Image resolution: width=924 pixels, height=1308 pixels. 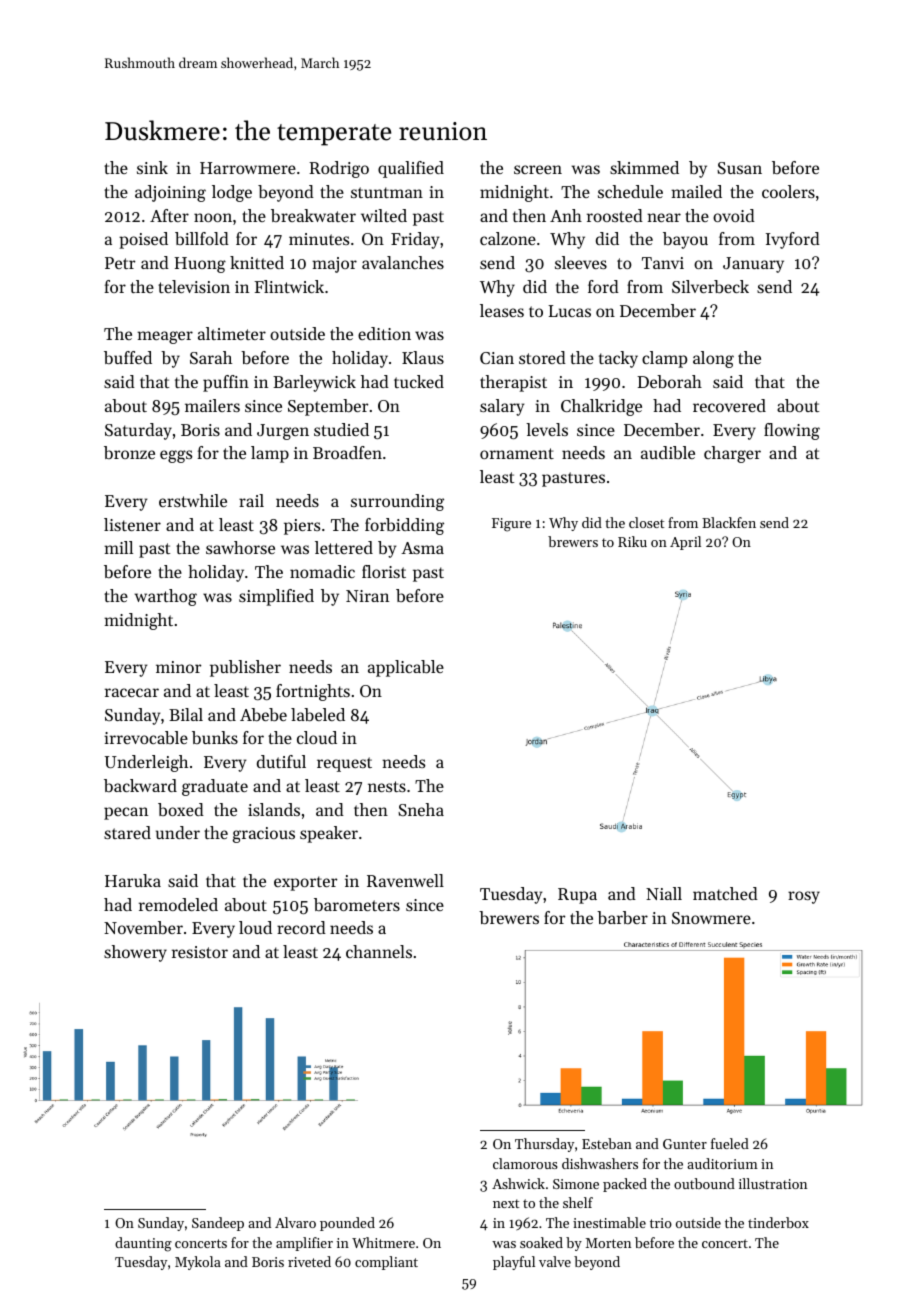 What do you see at coordinates (132, 692) in the screenshot?
I see `racecar` at bounding box center [132, 692].
